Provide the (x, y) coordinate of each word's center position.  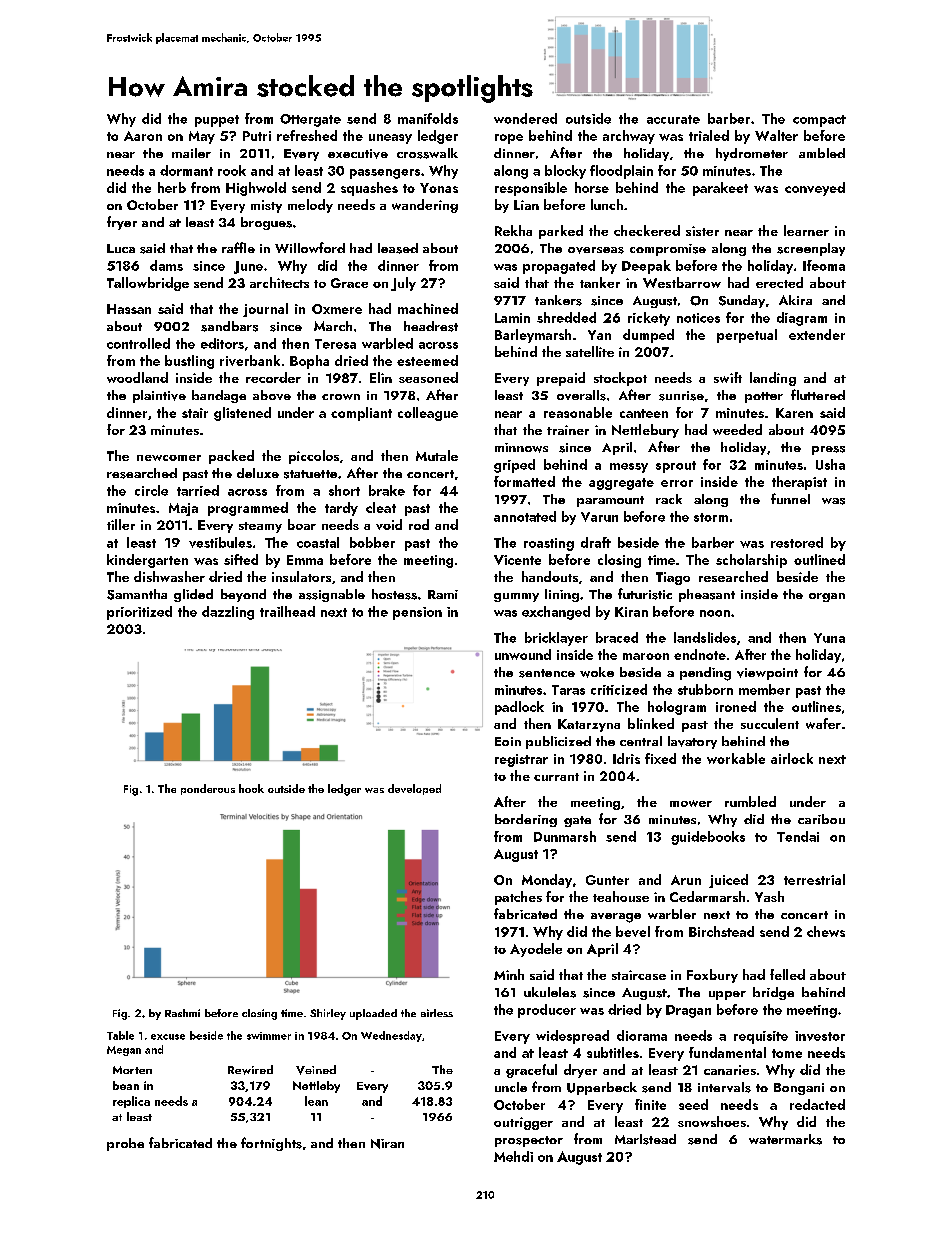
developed (414, 789)
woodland (137, 377)
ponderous (208, 789)
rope (509, 139)
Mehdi (513, 1156)
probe (125, 1144)
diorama (642, 1035)
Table (120, 1035)
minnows (521, 448)
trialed (709, 135)
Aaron (143, 136)
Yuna (829, 638)
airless (437, 1013)
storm (711, 517)
